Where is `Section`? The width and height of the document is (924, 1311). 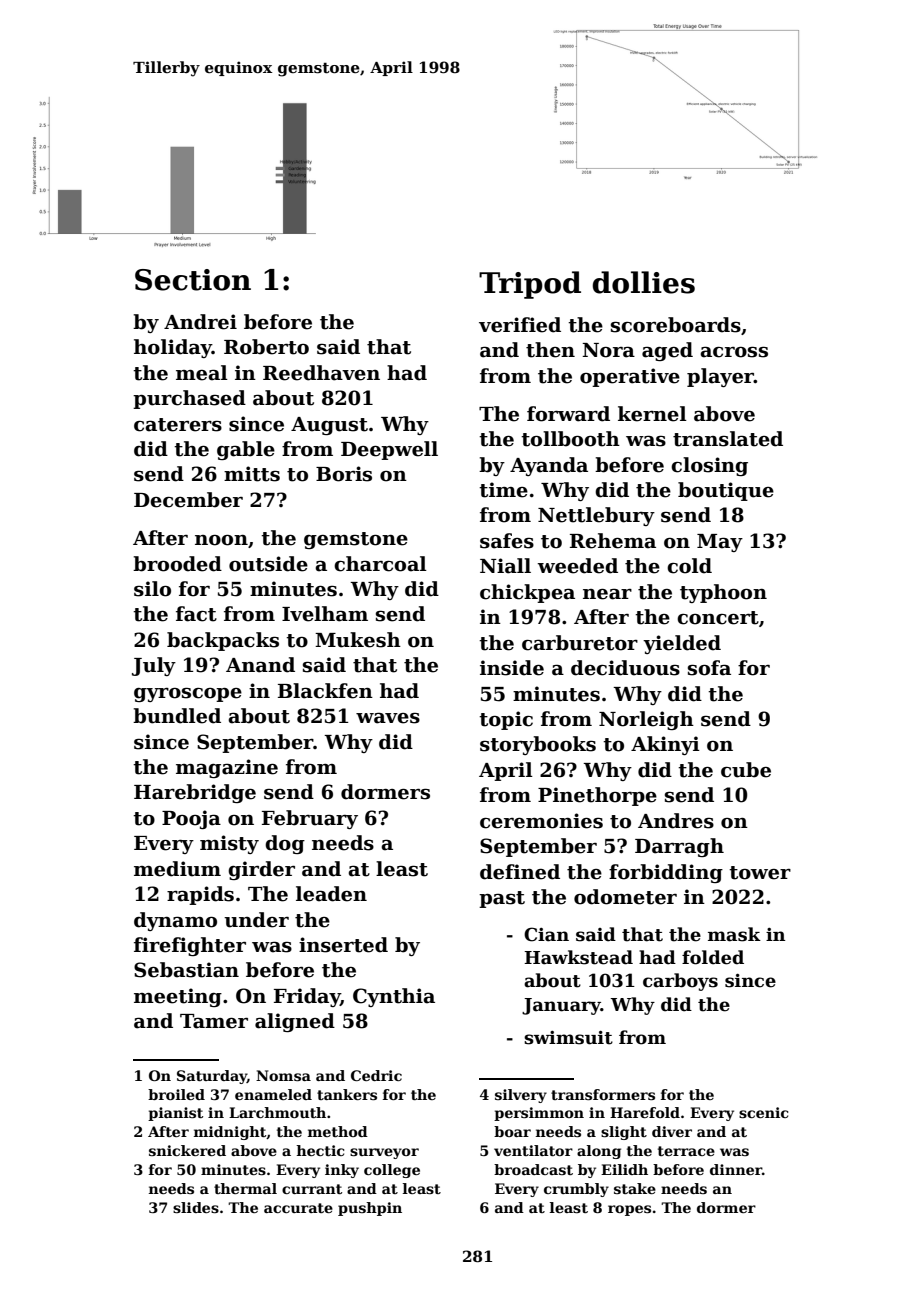 Section is located at coordinates (193, 280).
